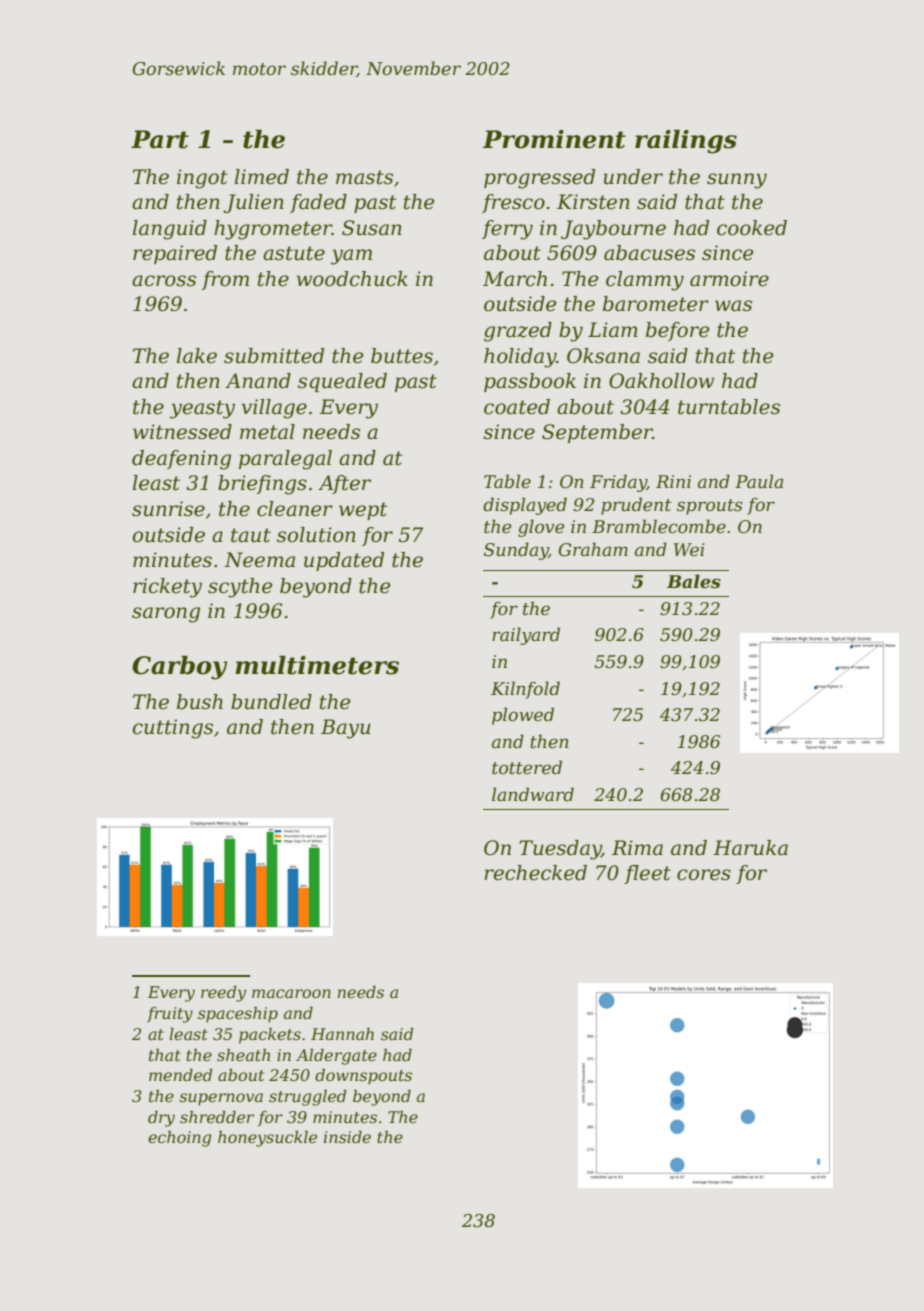  What do you see at coordinates (346, 729) in the document?
I see `Bayu` at bounding box center [346, 729].
